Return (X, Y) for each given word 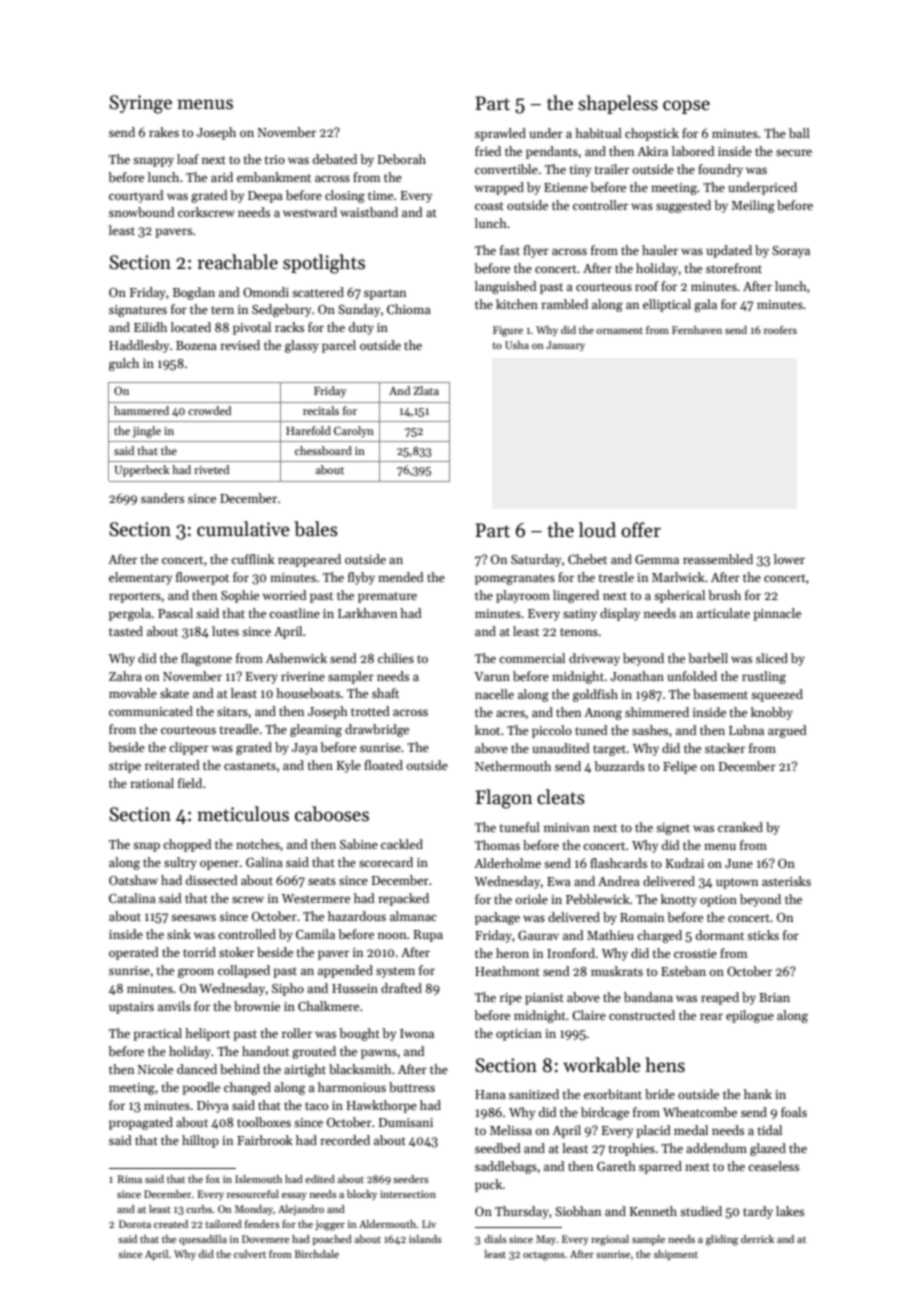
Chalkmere (328, 1006)
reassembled (718, 559)
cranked (740, 827)
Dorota (135, 1224)
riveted (211, 469)
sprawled (500, 134)
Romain (642, 917)
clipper (189, 748)
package (497, 918)
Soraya (791, 252)
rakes (164, 132)
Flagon (504, 799)
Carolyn (354, 432)
